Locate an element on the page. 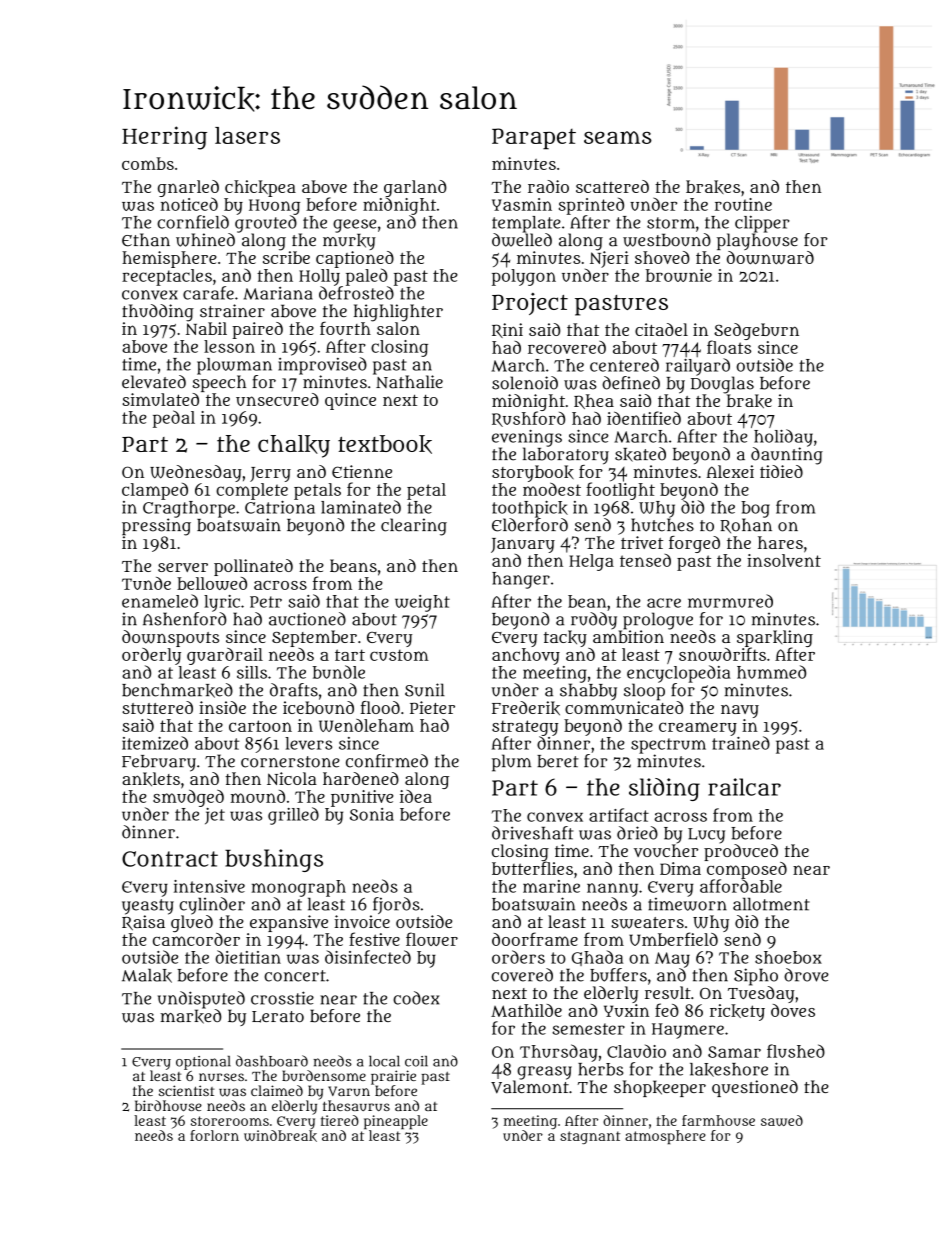  textbook is located at coordinates (385, 444).
